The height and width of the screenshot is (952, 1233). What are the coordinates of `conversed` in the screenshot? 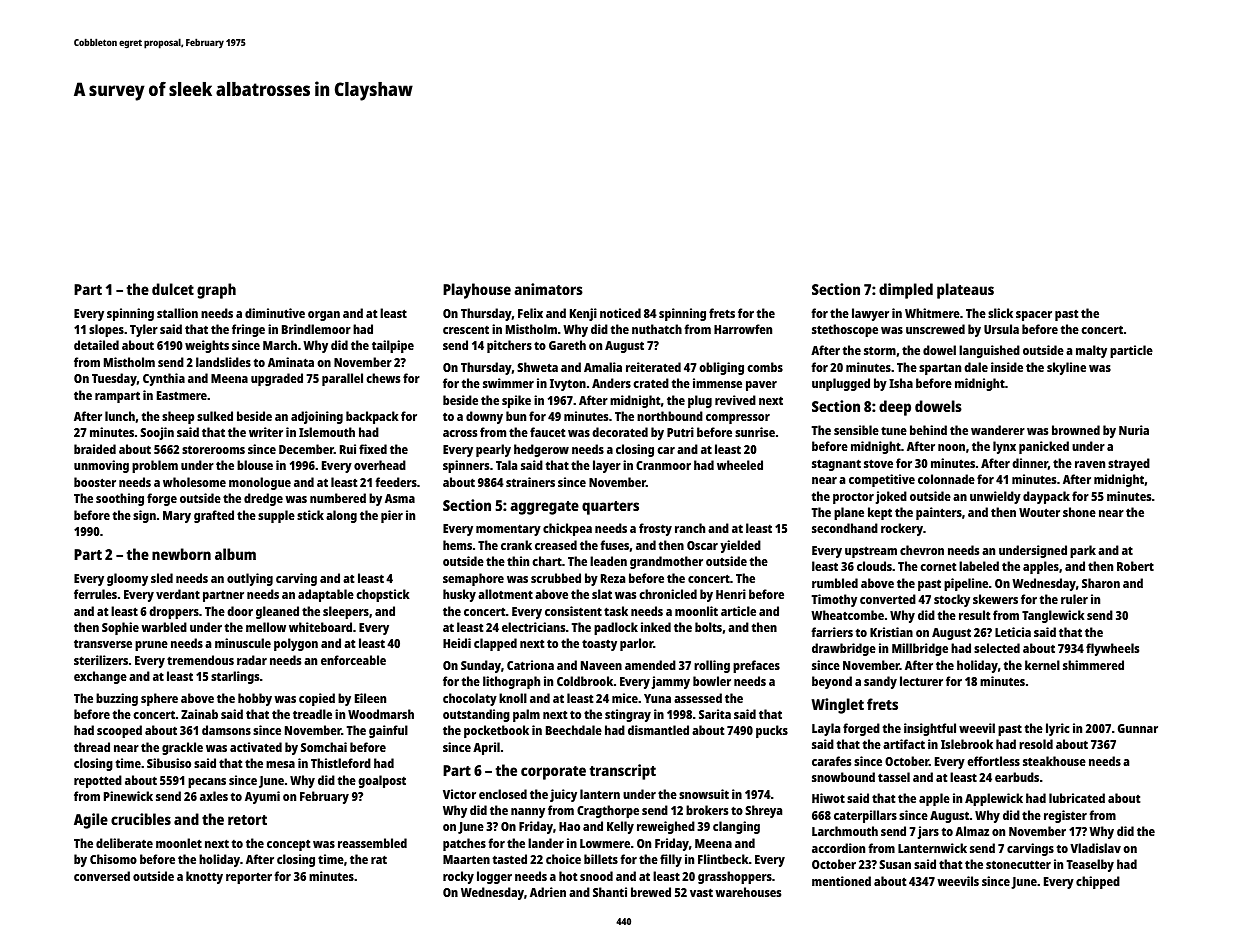 It's located at (102, 876).
